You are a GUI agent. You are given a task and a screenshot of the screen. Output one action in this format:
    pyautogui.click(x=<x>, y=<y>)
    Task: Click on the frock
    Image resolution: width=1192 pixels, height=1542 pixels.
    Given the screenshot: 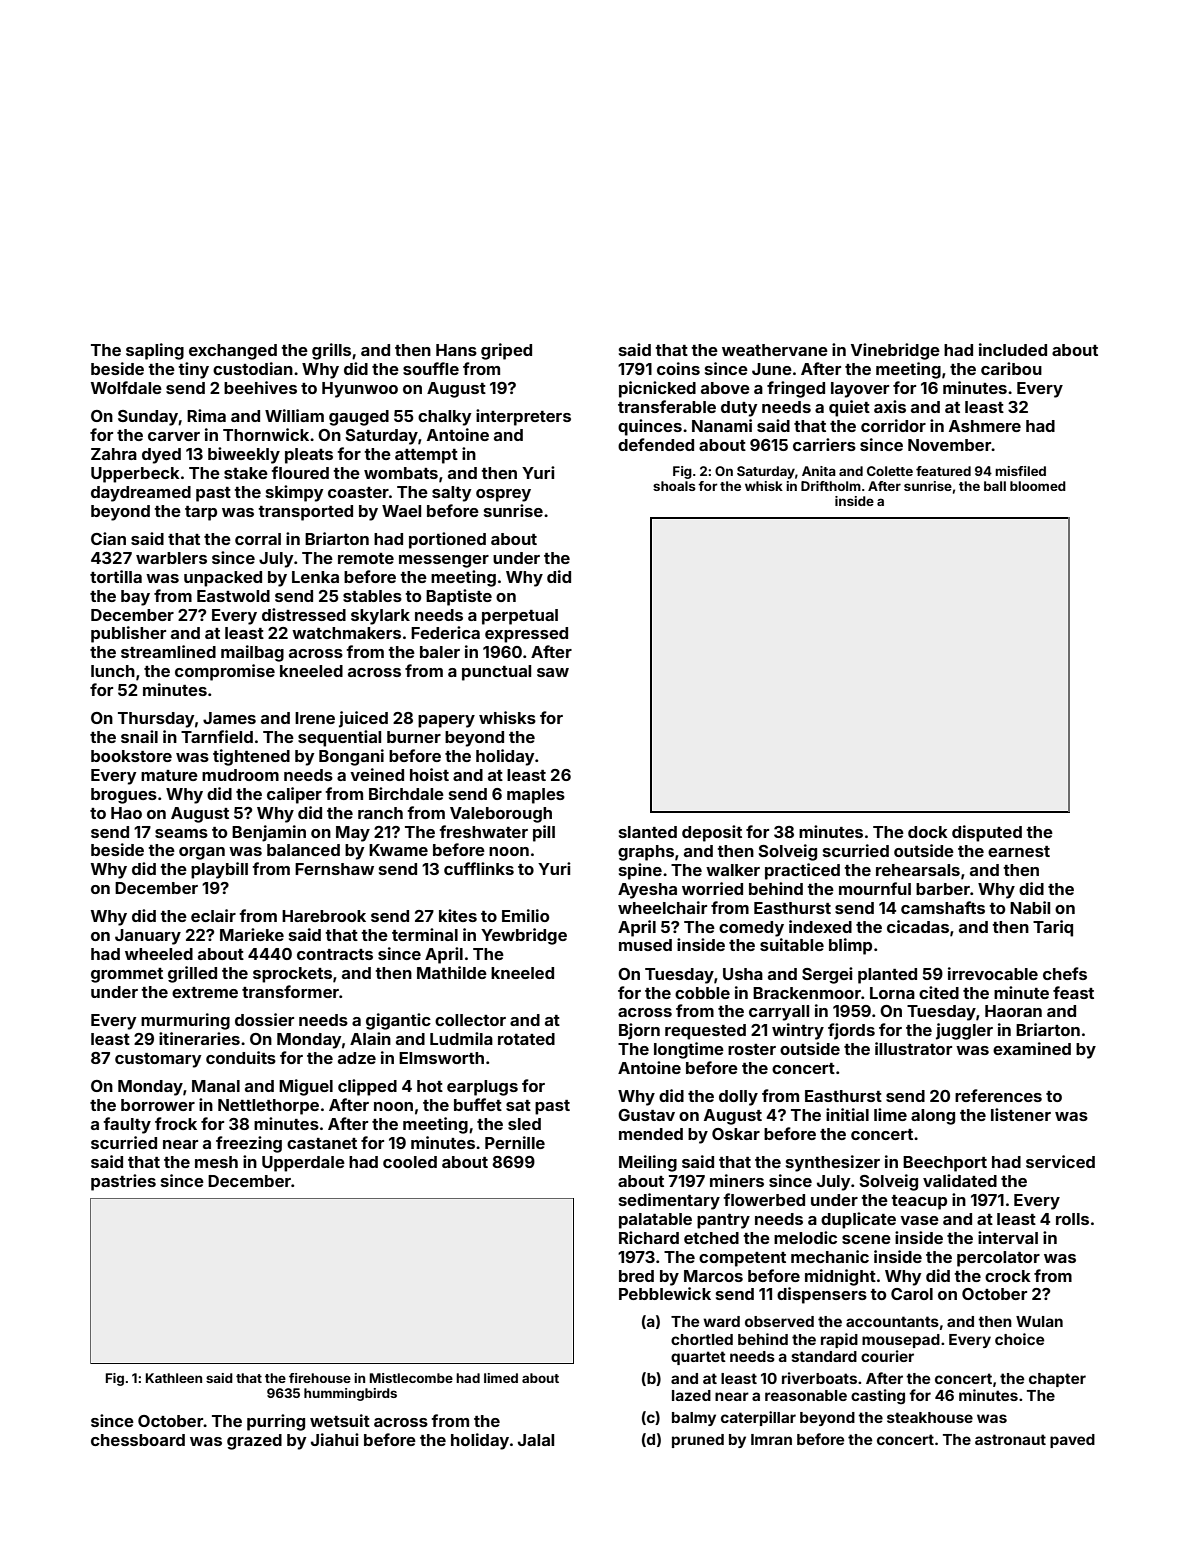 What is the action you would take?
    pyautogui.click(x=176, y=1123)
